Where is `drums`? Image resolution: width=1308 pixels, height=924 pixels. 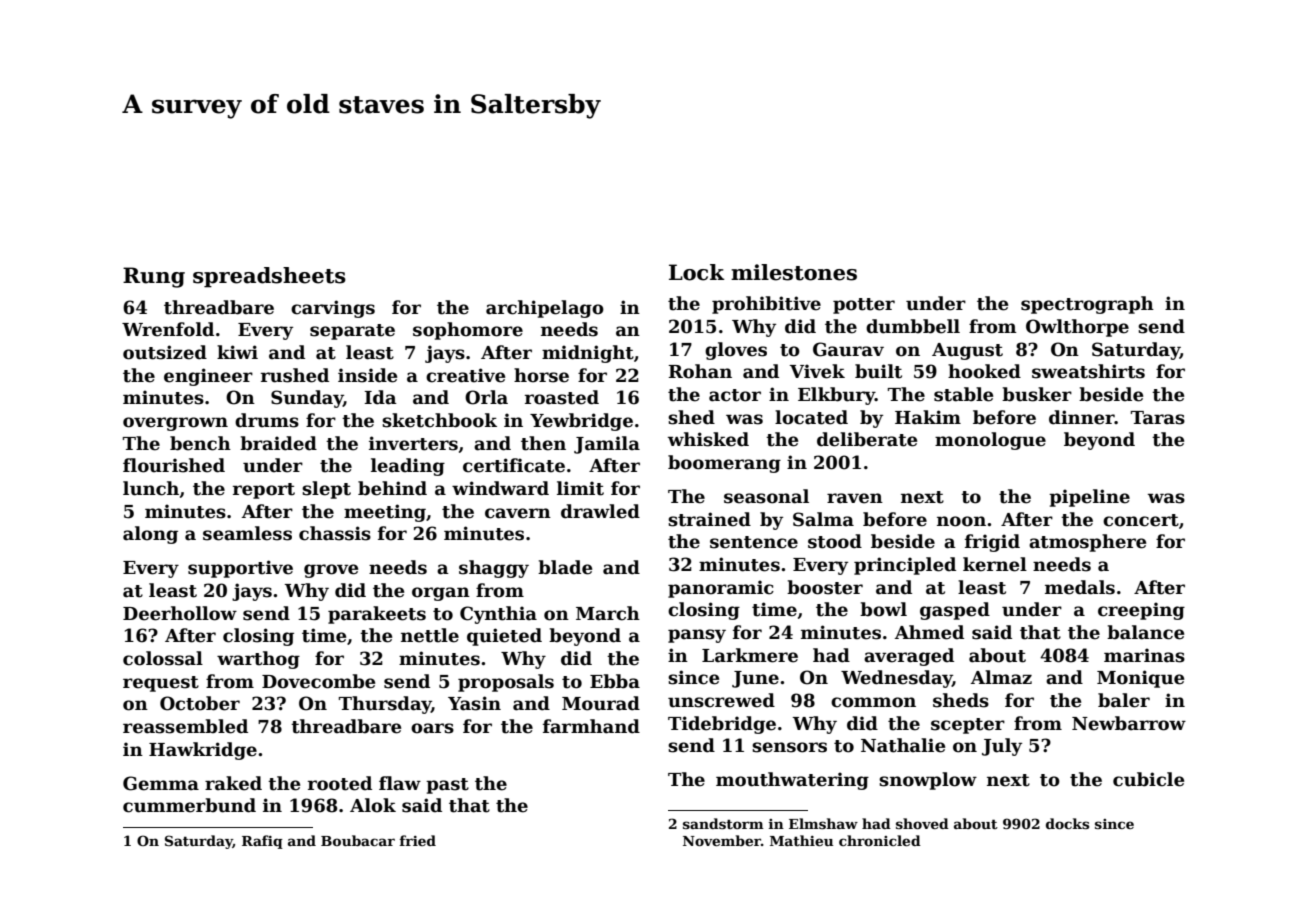
drums is located at coordinates (267, 420).
